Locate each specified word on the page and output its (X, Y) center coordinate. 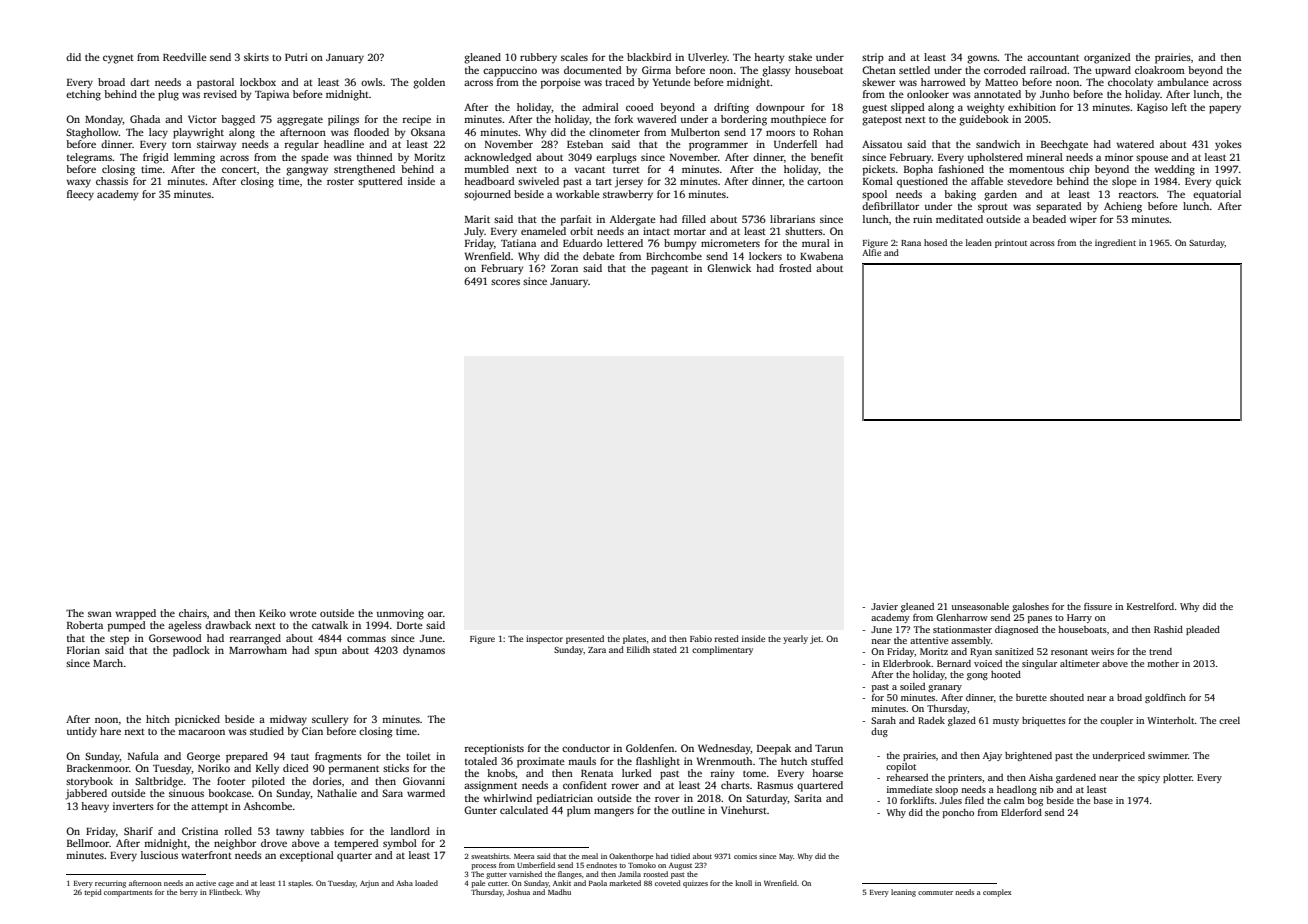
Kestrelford (1150, 606)
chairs (193, 613)
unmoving (400, 614)
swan (100, 614)
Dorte (410, 625)
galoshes (1030, 607)
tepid (93, 893)
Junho (1054, 94)
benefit (827, 157)
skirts (256, 57)
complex (997, 893)
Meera (524, 856)
